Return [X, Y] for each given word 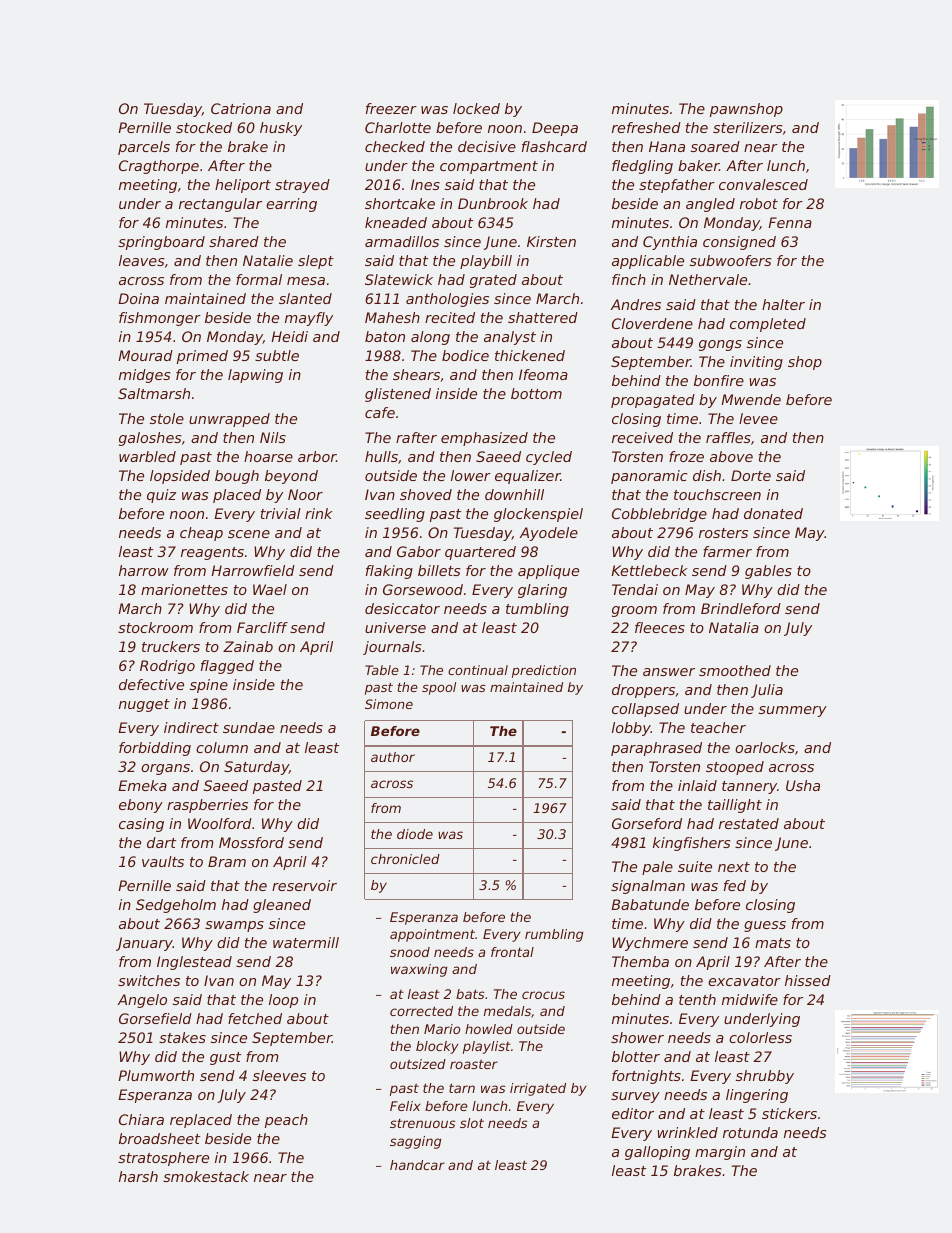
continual [478, 670]
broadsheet [159, 1138]
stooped [735, 768]
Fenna [790, 222]
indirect [191, 727]
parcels [144, 148]
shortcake [400, 203]
